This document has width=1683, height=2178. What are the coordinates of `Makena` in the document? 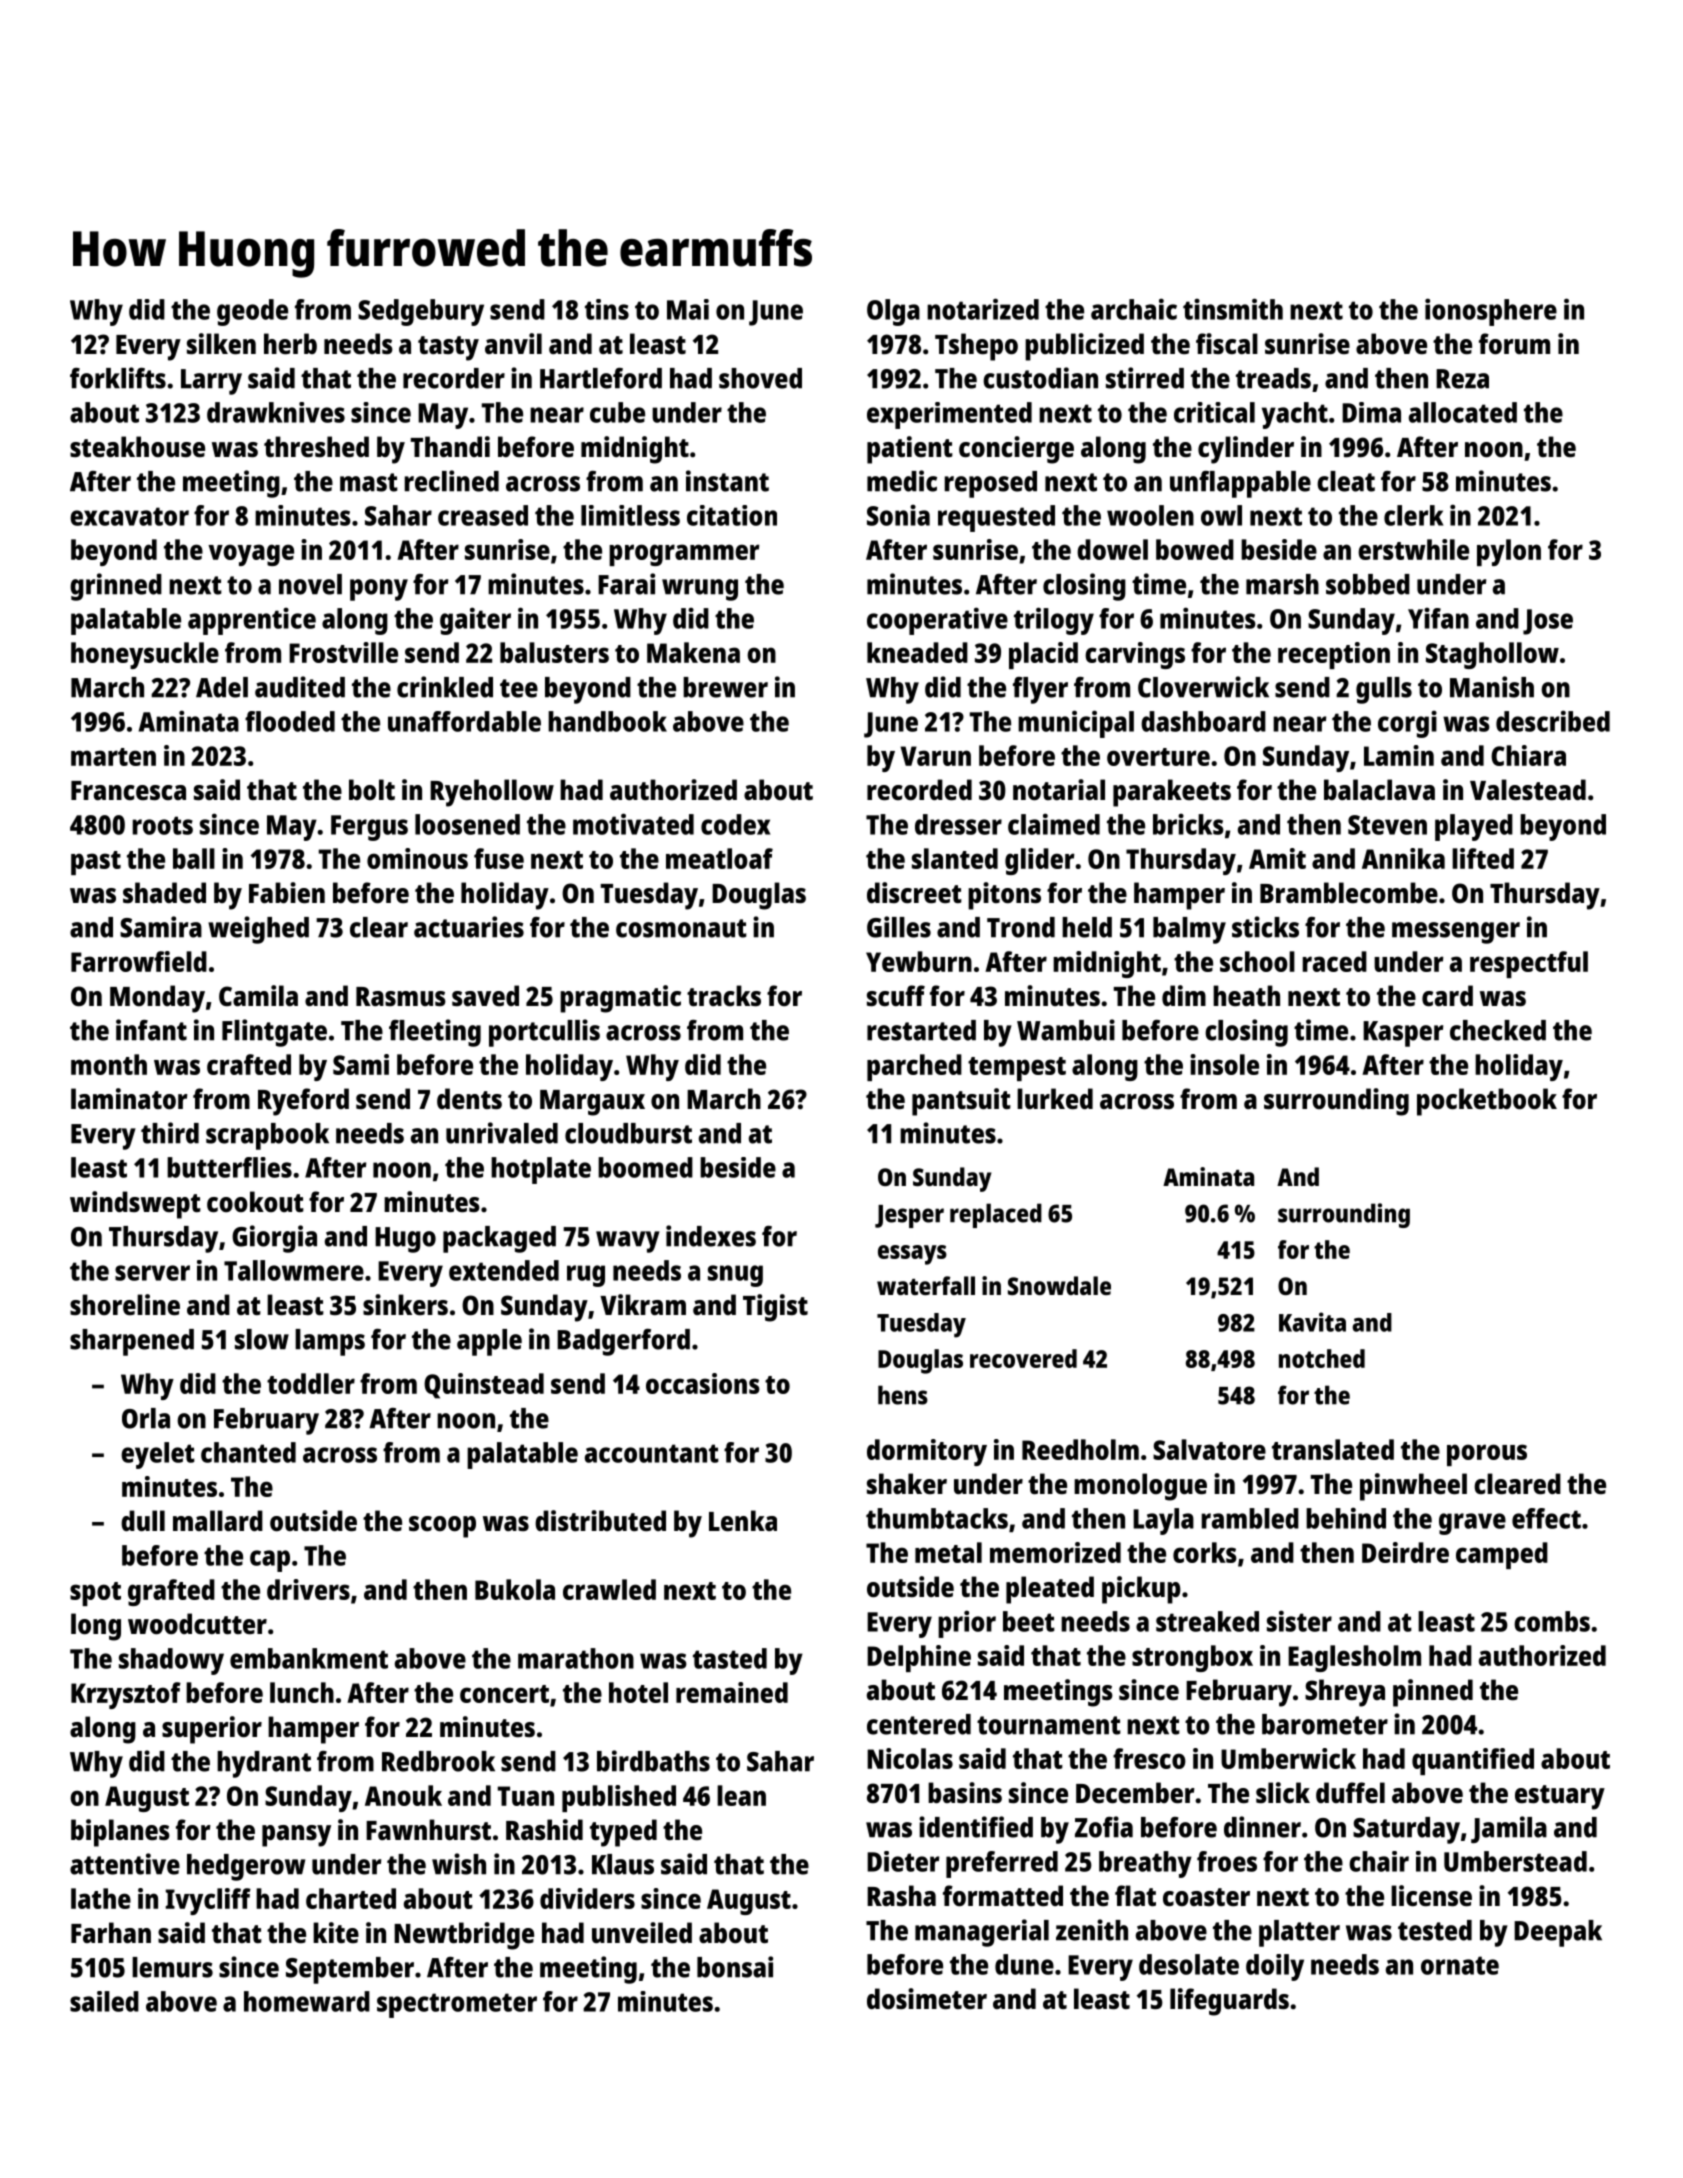 It's located at (693, 652).
